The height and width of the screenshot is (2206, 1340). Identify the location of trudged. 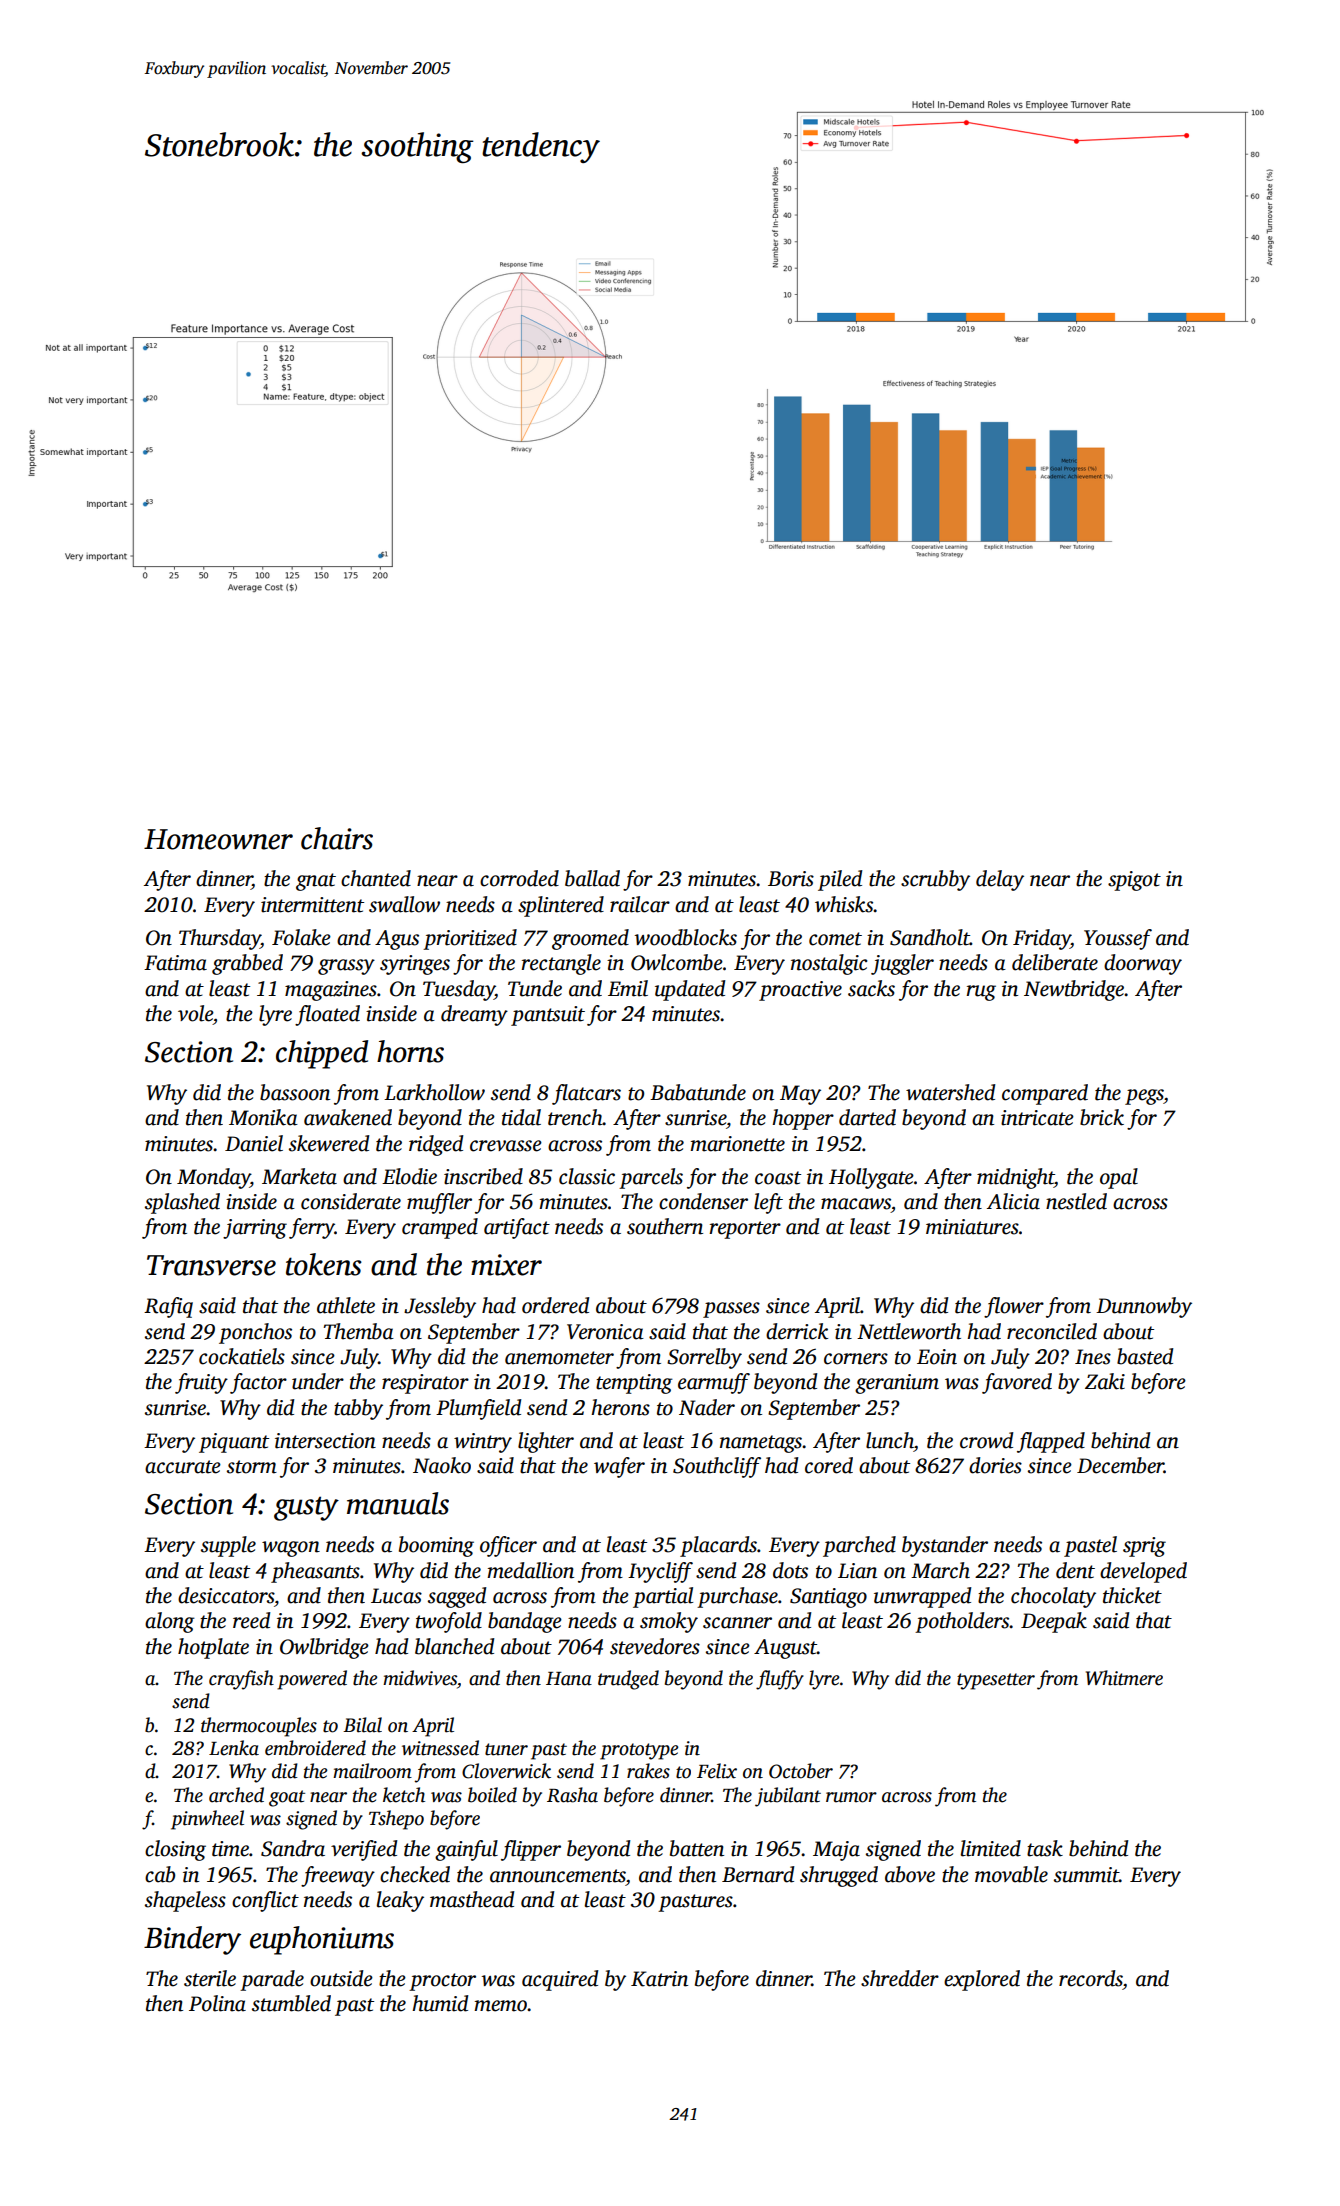
(628, 1680).
